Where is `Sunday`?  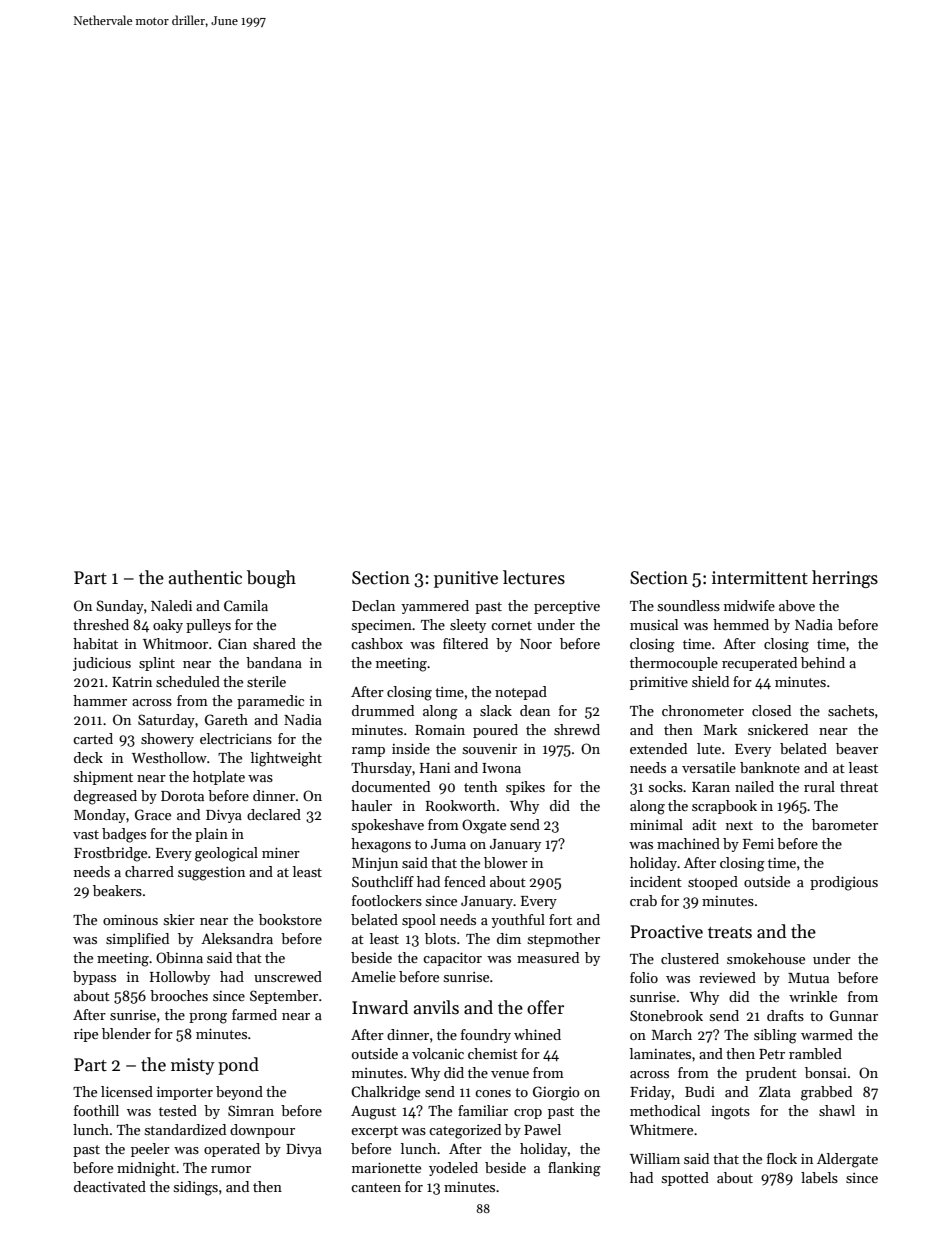 Sunday is located at coordinates (120, 607).
